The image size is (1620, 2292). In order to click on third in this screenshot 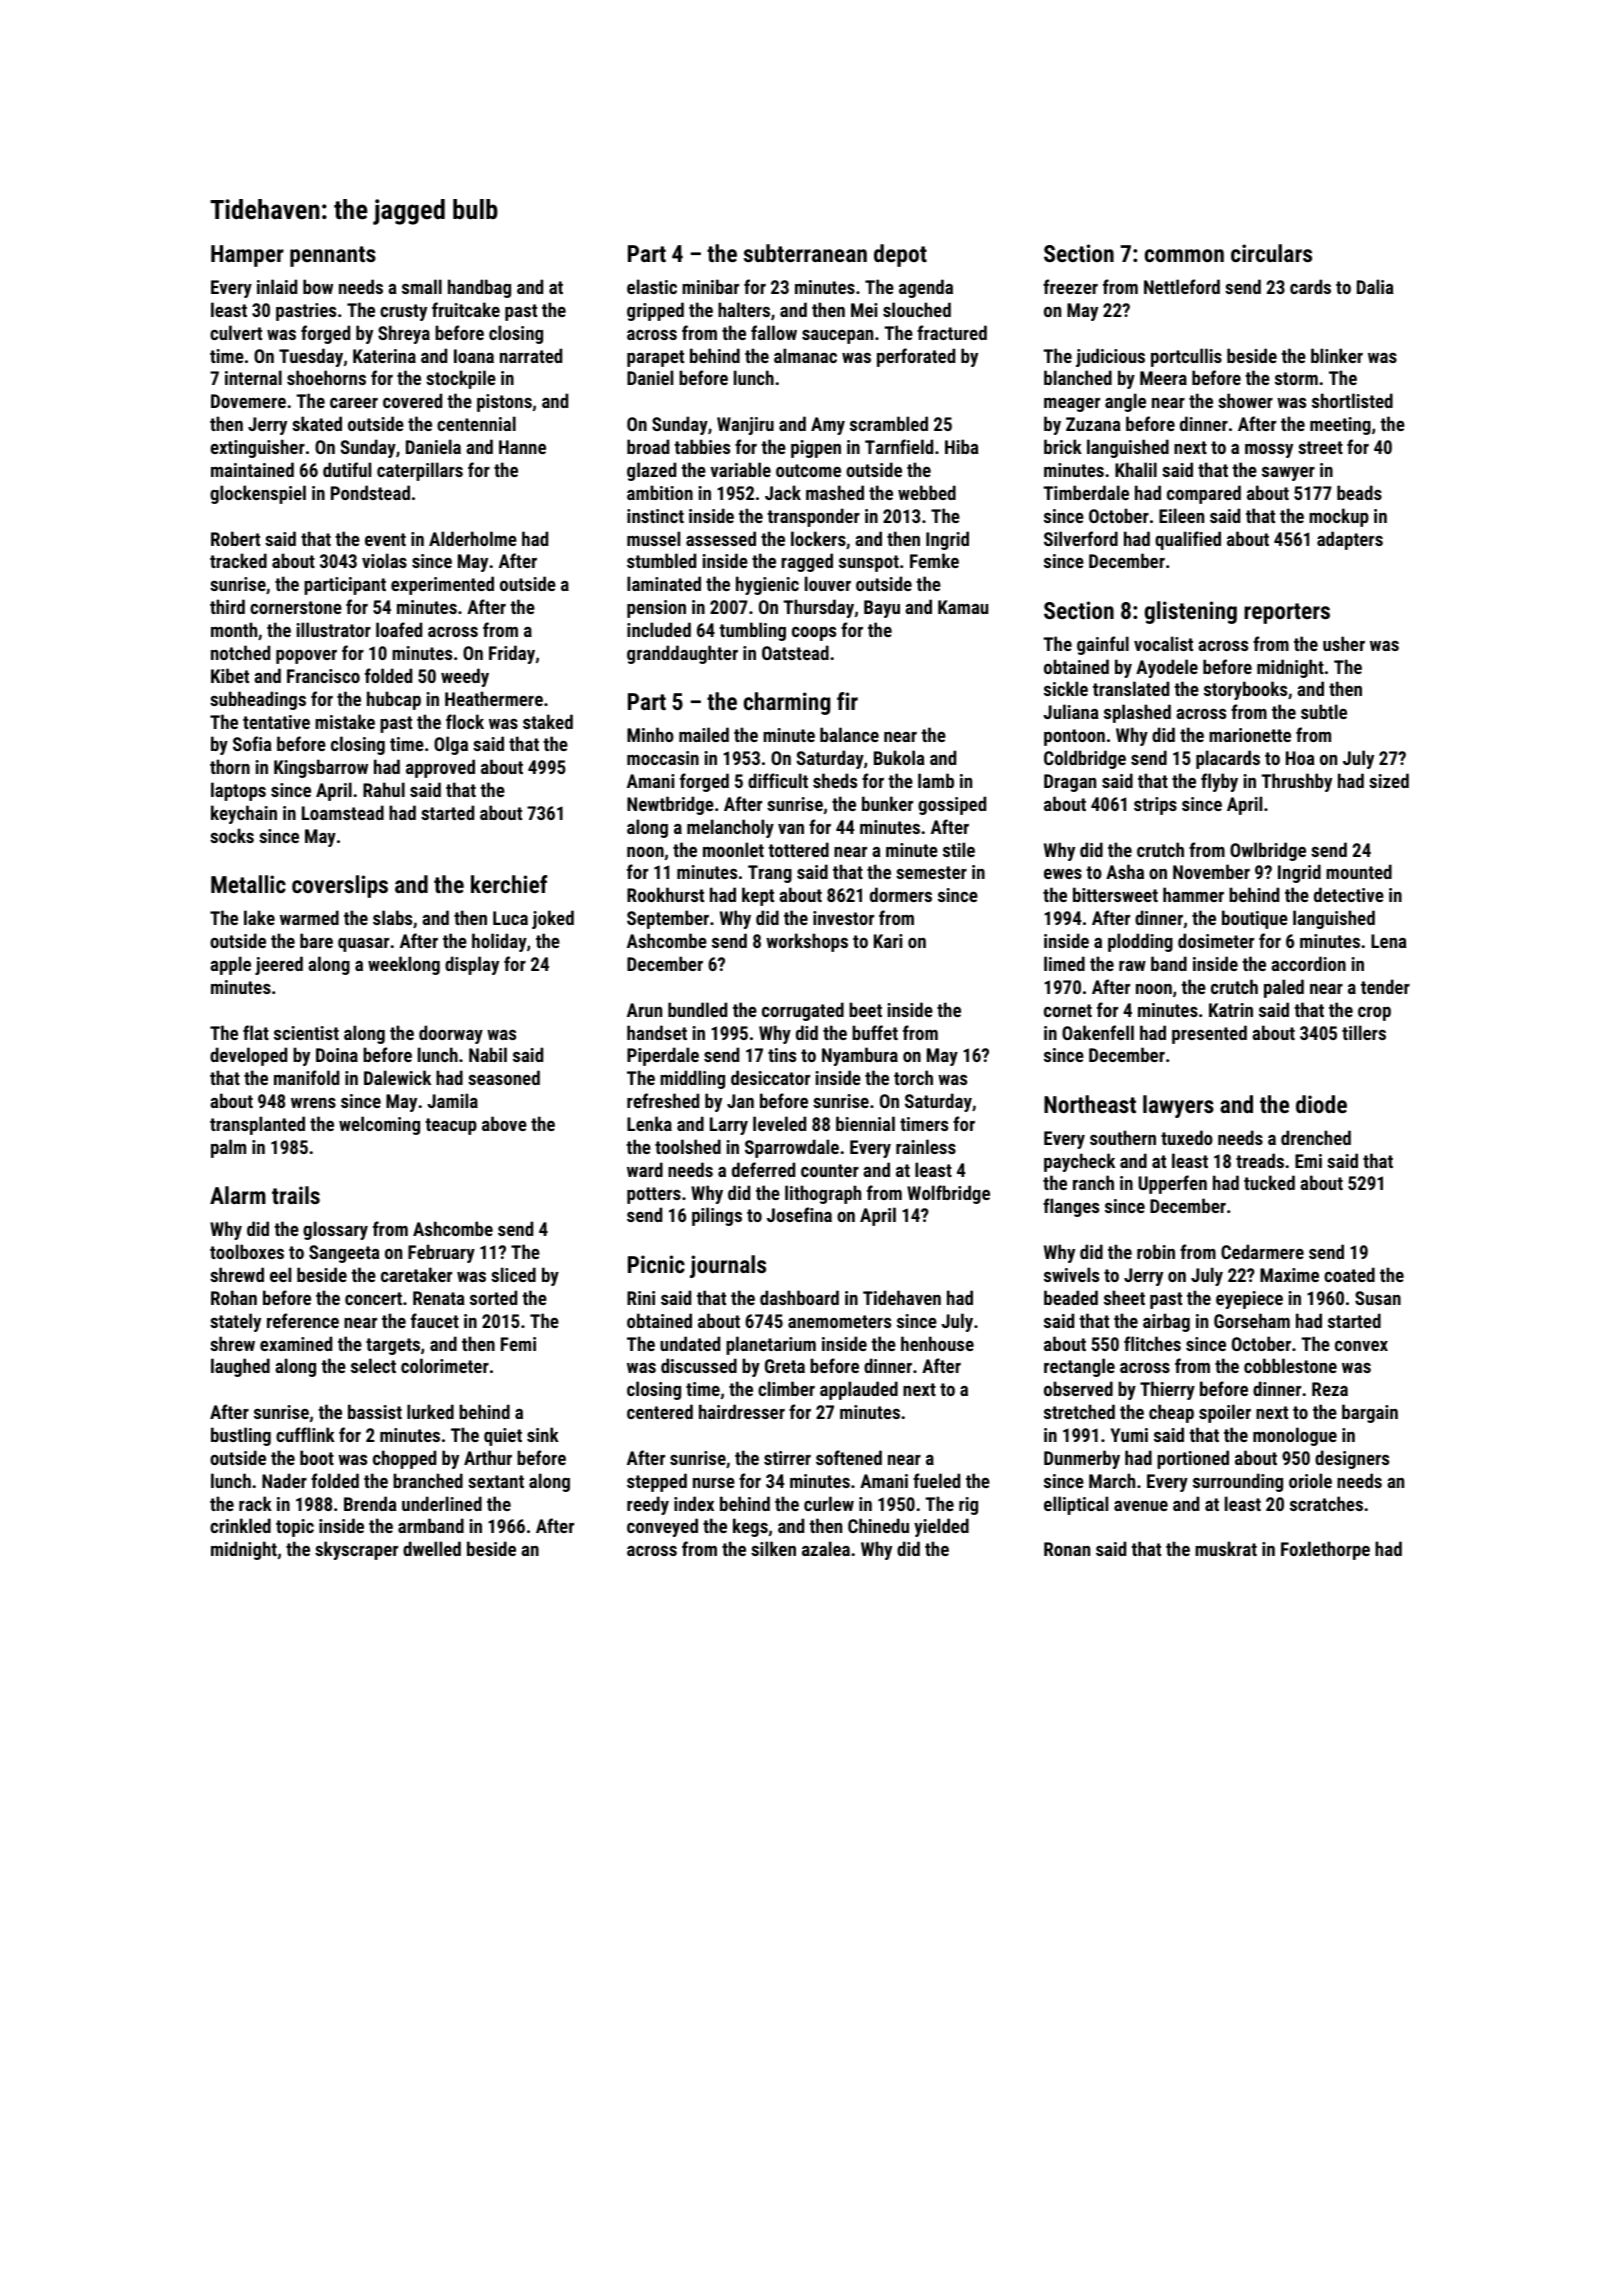, I will do `click(227, 606)`.
